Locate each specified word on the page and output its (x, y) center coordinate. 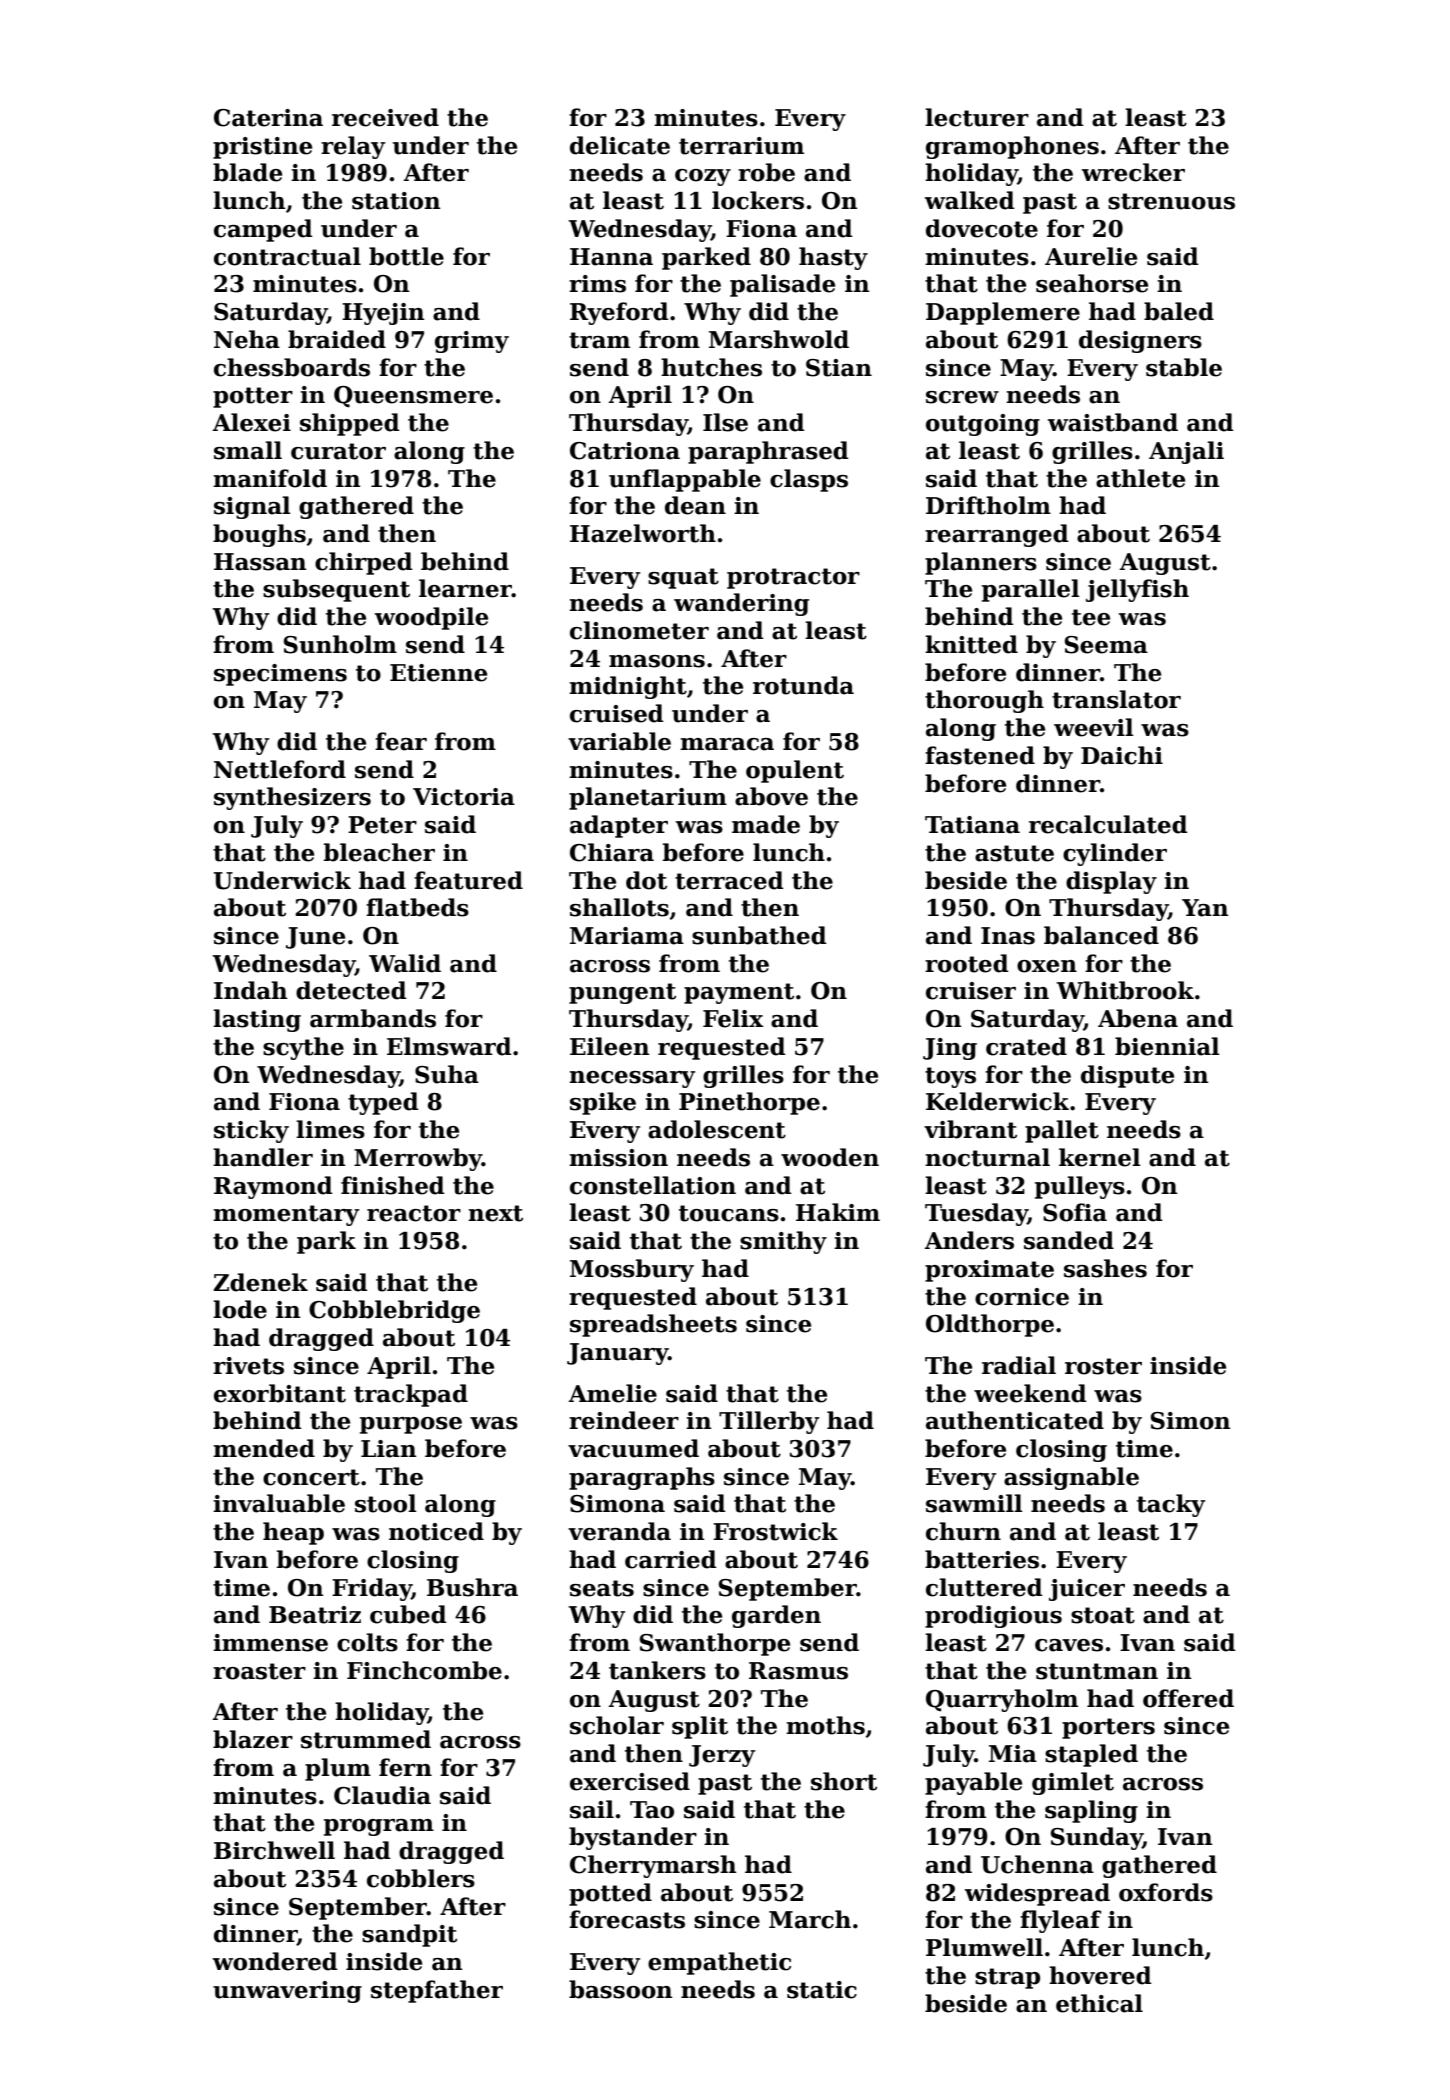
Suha (447, 1074)
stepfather (437, 1991)
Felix (733, 1018)
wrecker (1133, 172)
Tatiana (972, 825)
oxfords (1166, 1892)
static (822, 1990)
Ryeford (619, 313)
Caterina (268, 118)
